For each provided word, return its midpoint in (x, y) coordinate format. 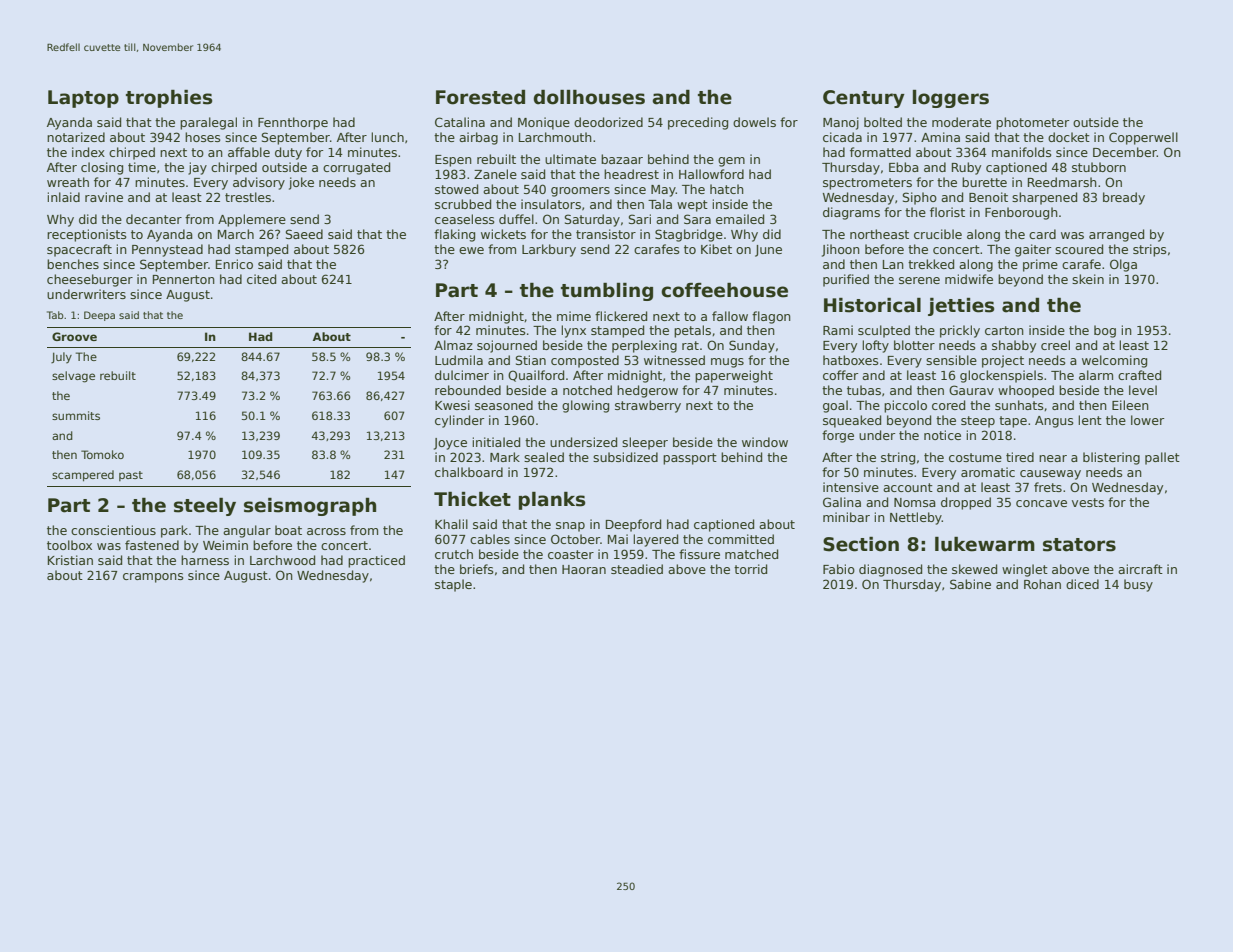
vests (1088, 502)
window (765, 442)
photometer (1032, 123)
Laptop (83, 99)
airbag (478, 138)
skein (1088, 279)
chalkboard (469, 472)
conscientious (113, 530)
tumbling (607, 292)
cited (261, 279)
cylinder (459, 421)
